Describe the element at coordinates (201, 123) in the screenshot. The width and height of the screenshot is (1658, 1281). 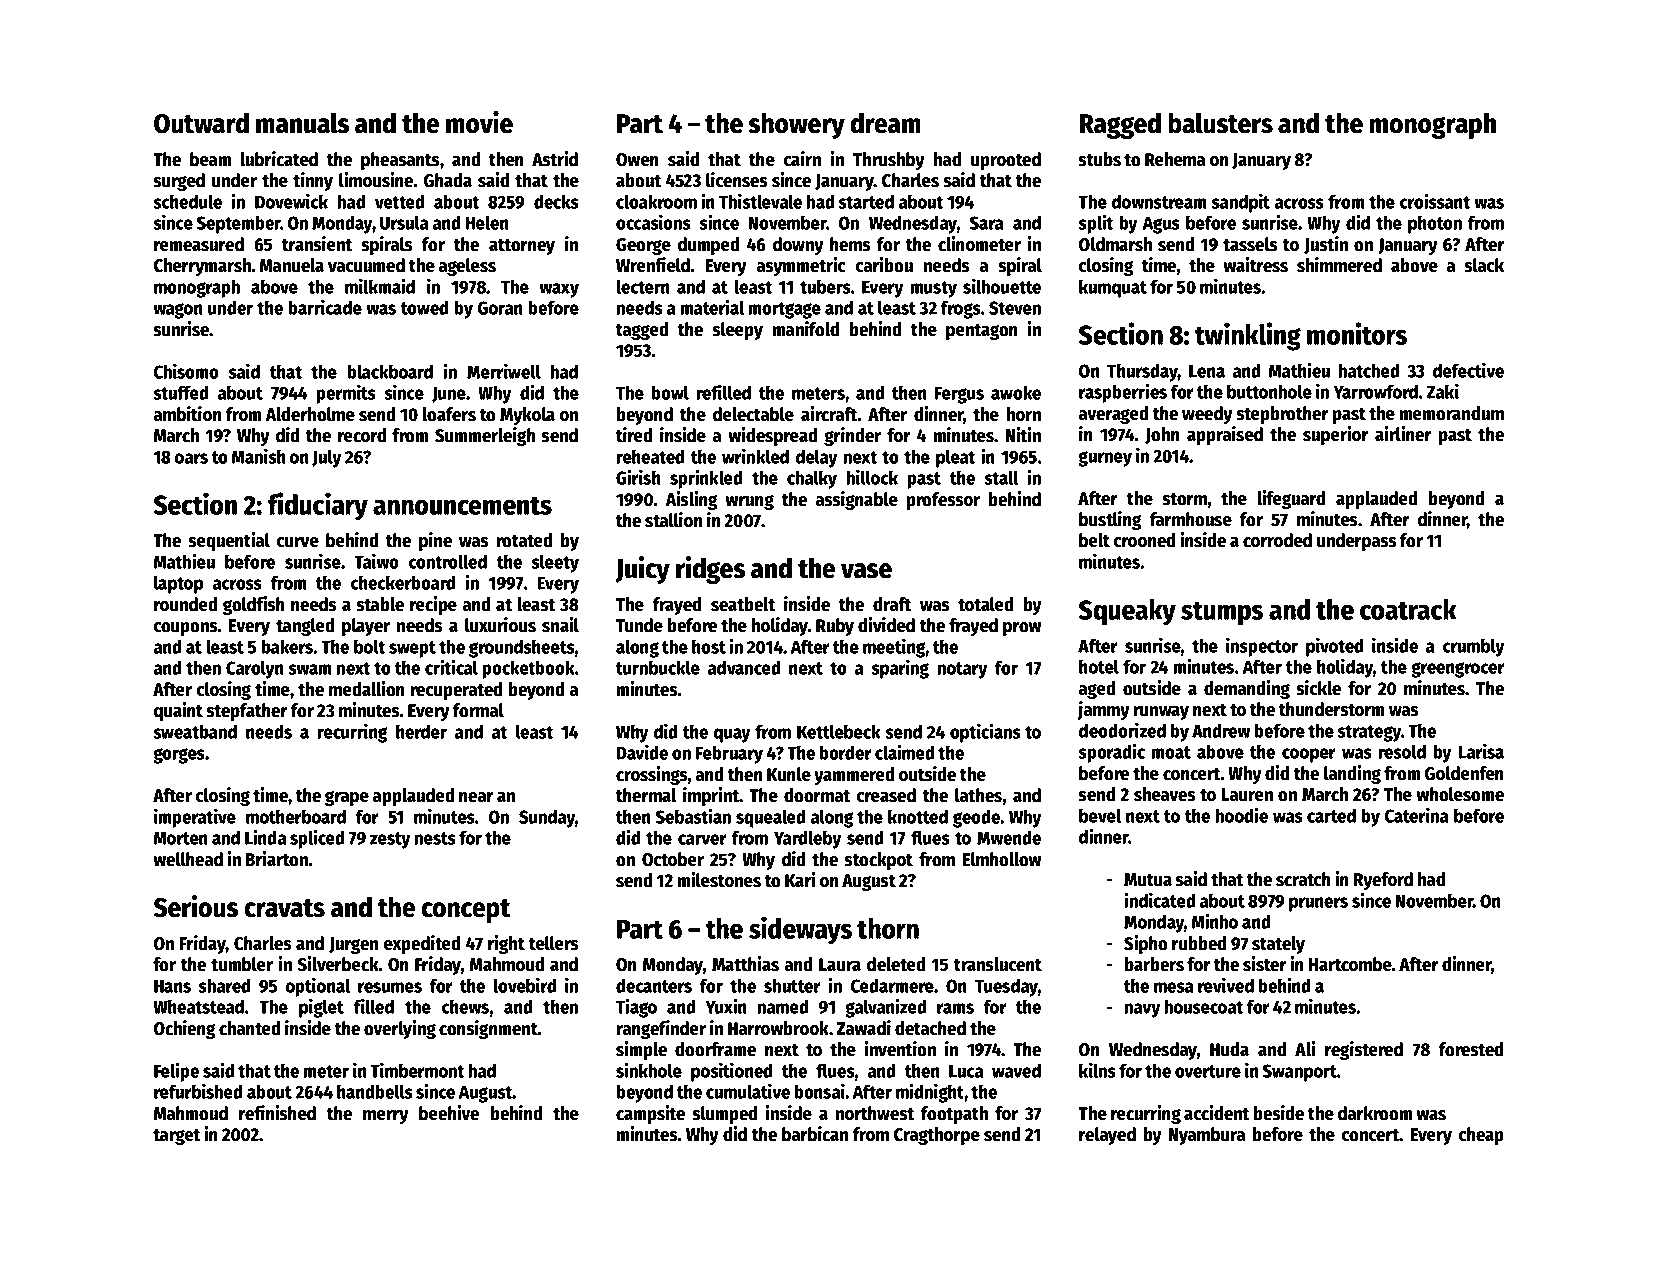
I see `Outward` at that location.
